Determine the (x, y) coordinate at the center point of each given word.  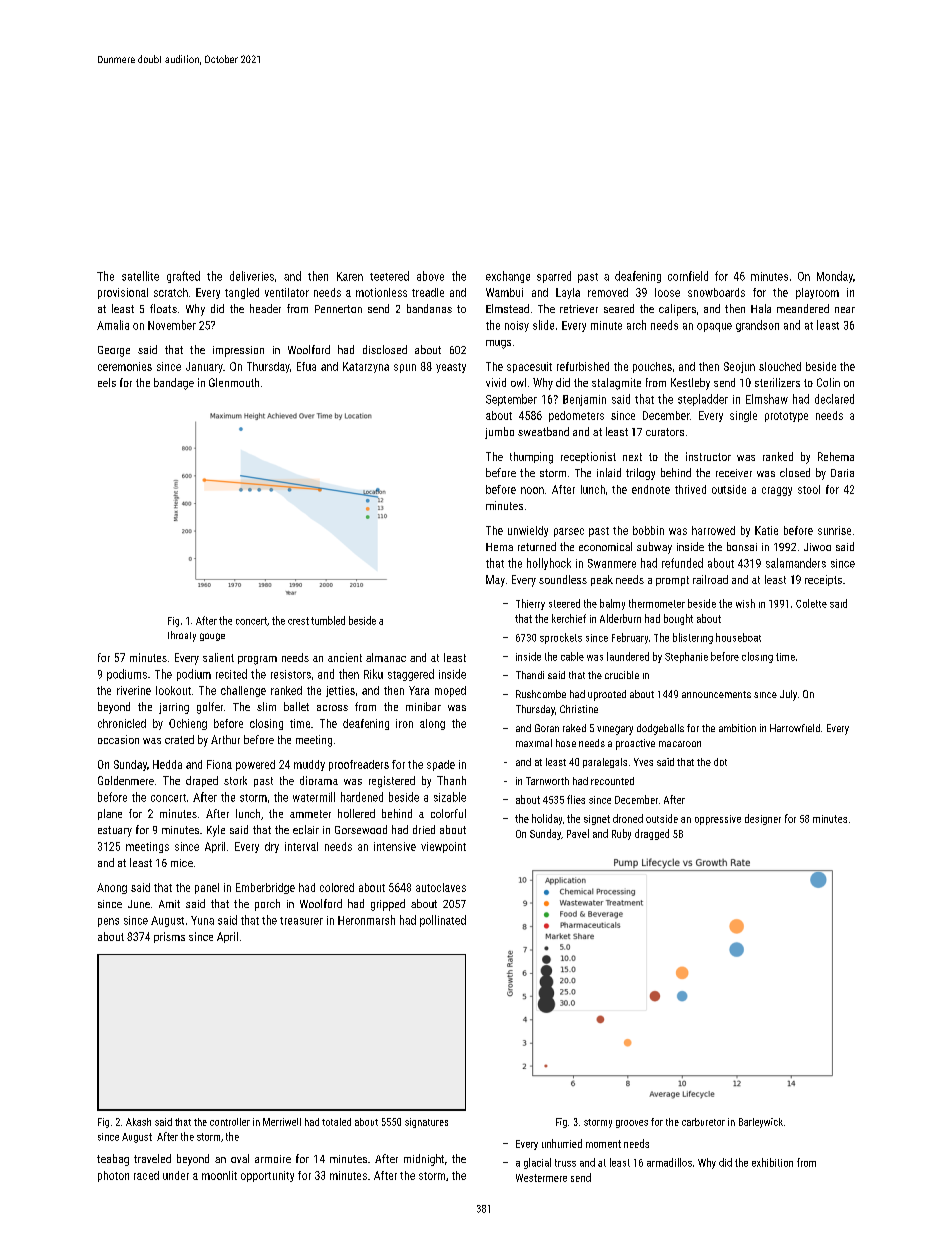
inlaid (609, 472)
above (430, 276)
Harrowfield (795, 728)
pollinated (443, 921)
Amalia (113, 325)
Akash (138, 1122)
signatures (426, 1123)
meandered (803, 308)
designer (763, 819)
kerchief (569, 618)
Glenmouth (234, 382)
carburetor (703, 1122)
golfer (210, 708)
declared (834, 399)
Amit (169, 904)
